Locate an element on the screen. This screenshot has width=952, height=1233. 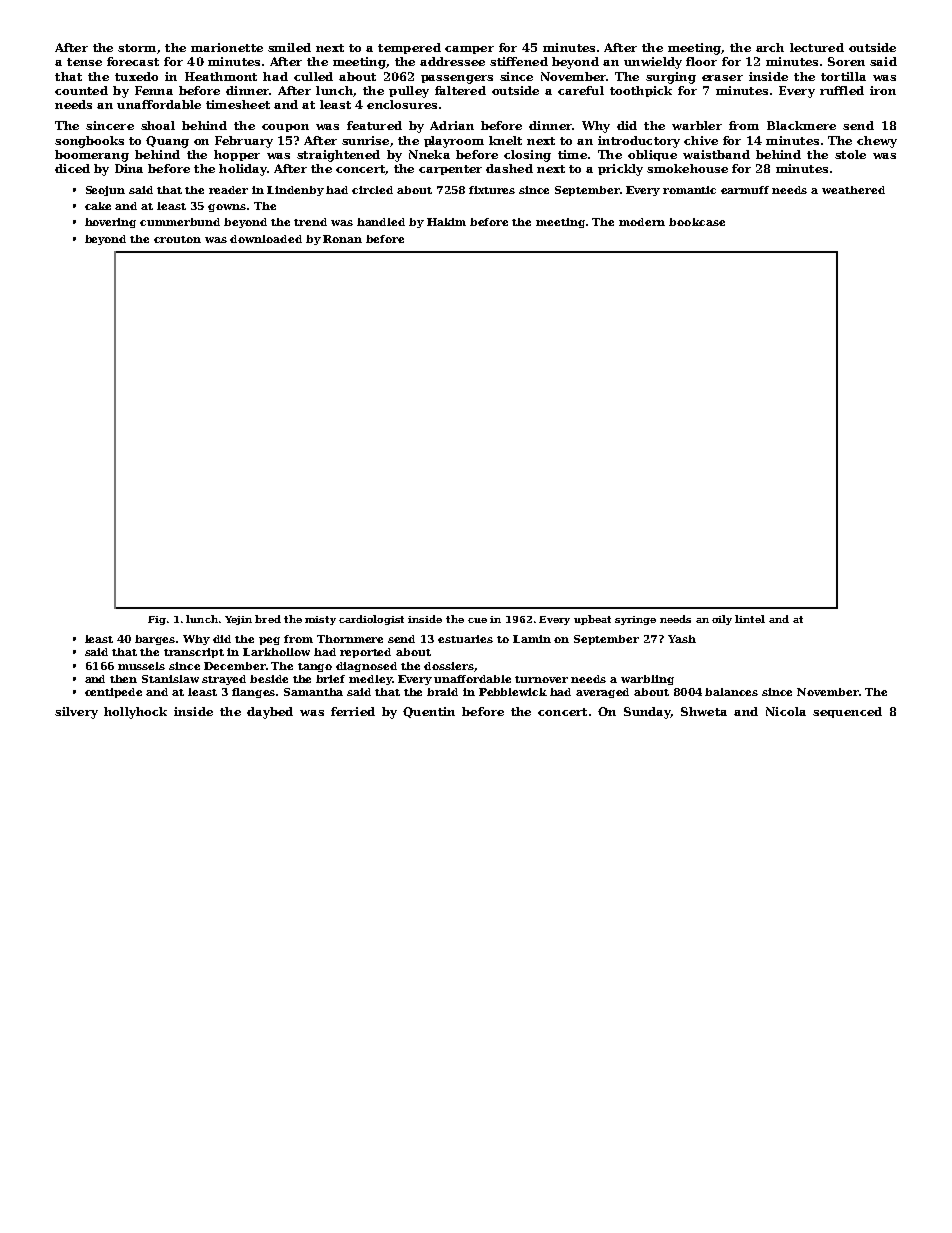
Adrian is located at coordinates (452, 125).
